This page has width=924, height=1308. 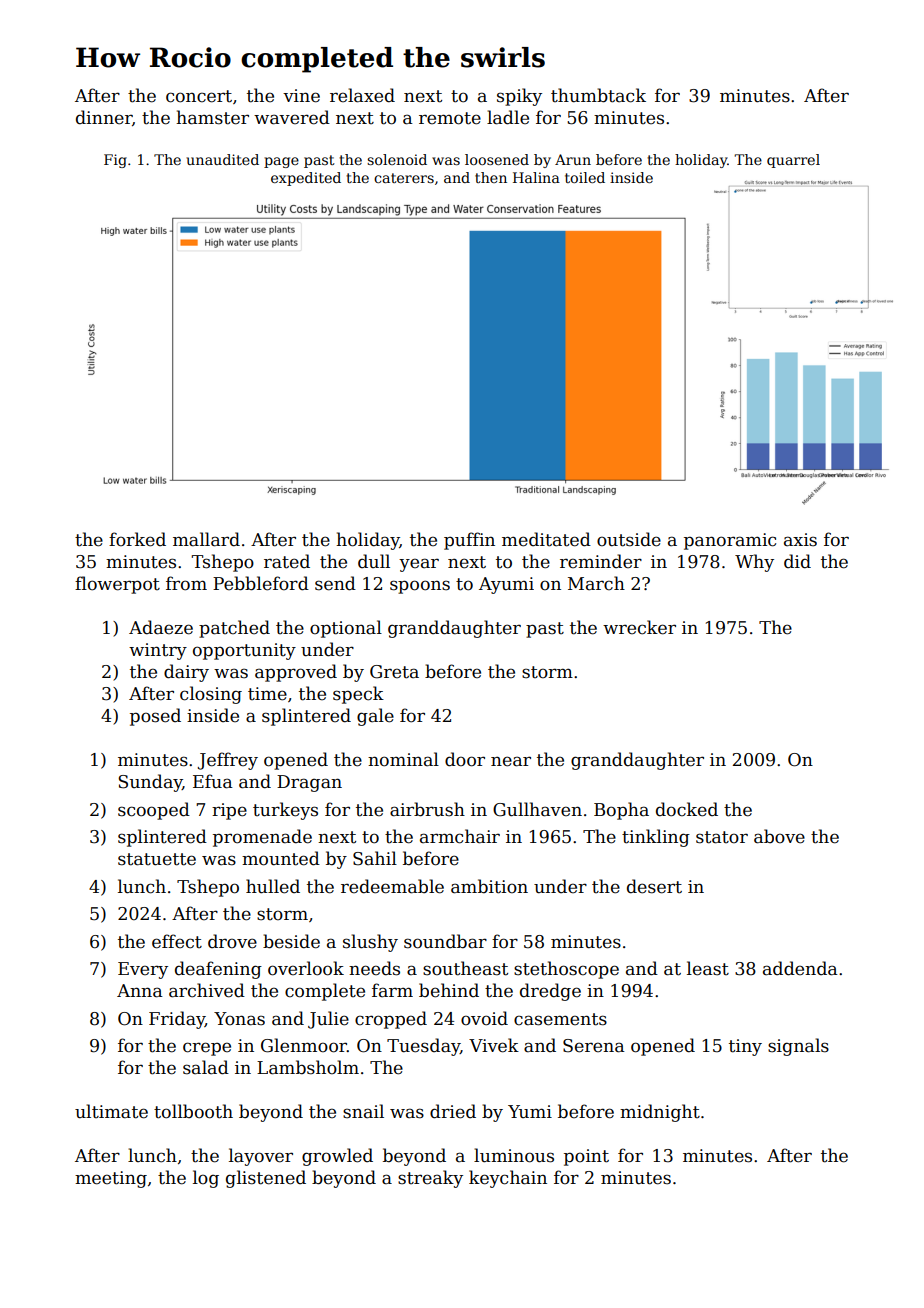 I want to click on mallard, so click(x=206, y=539).
